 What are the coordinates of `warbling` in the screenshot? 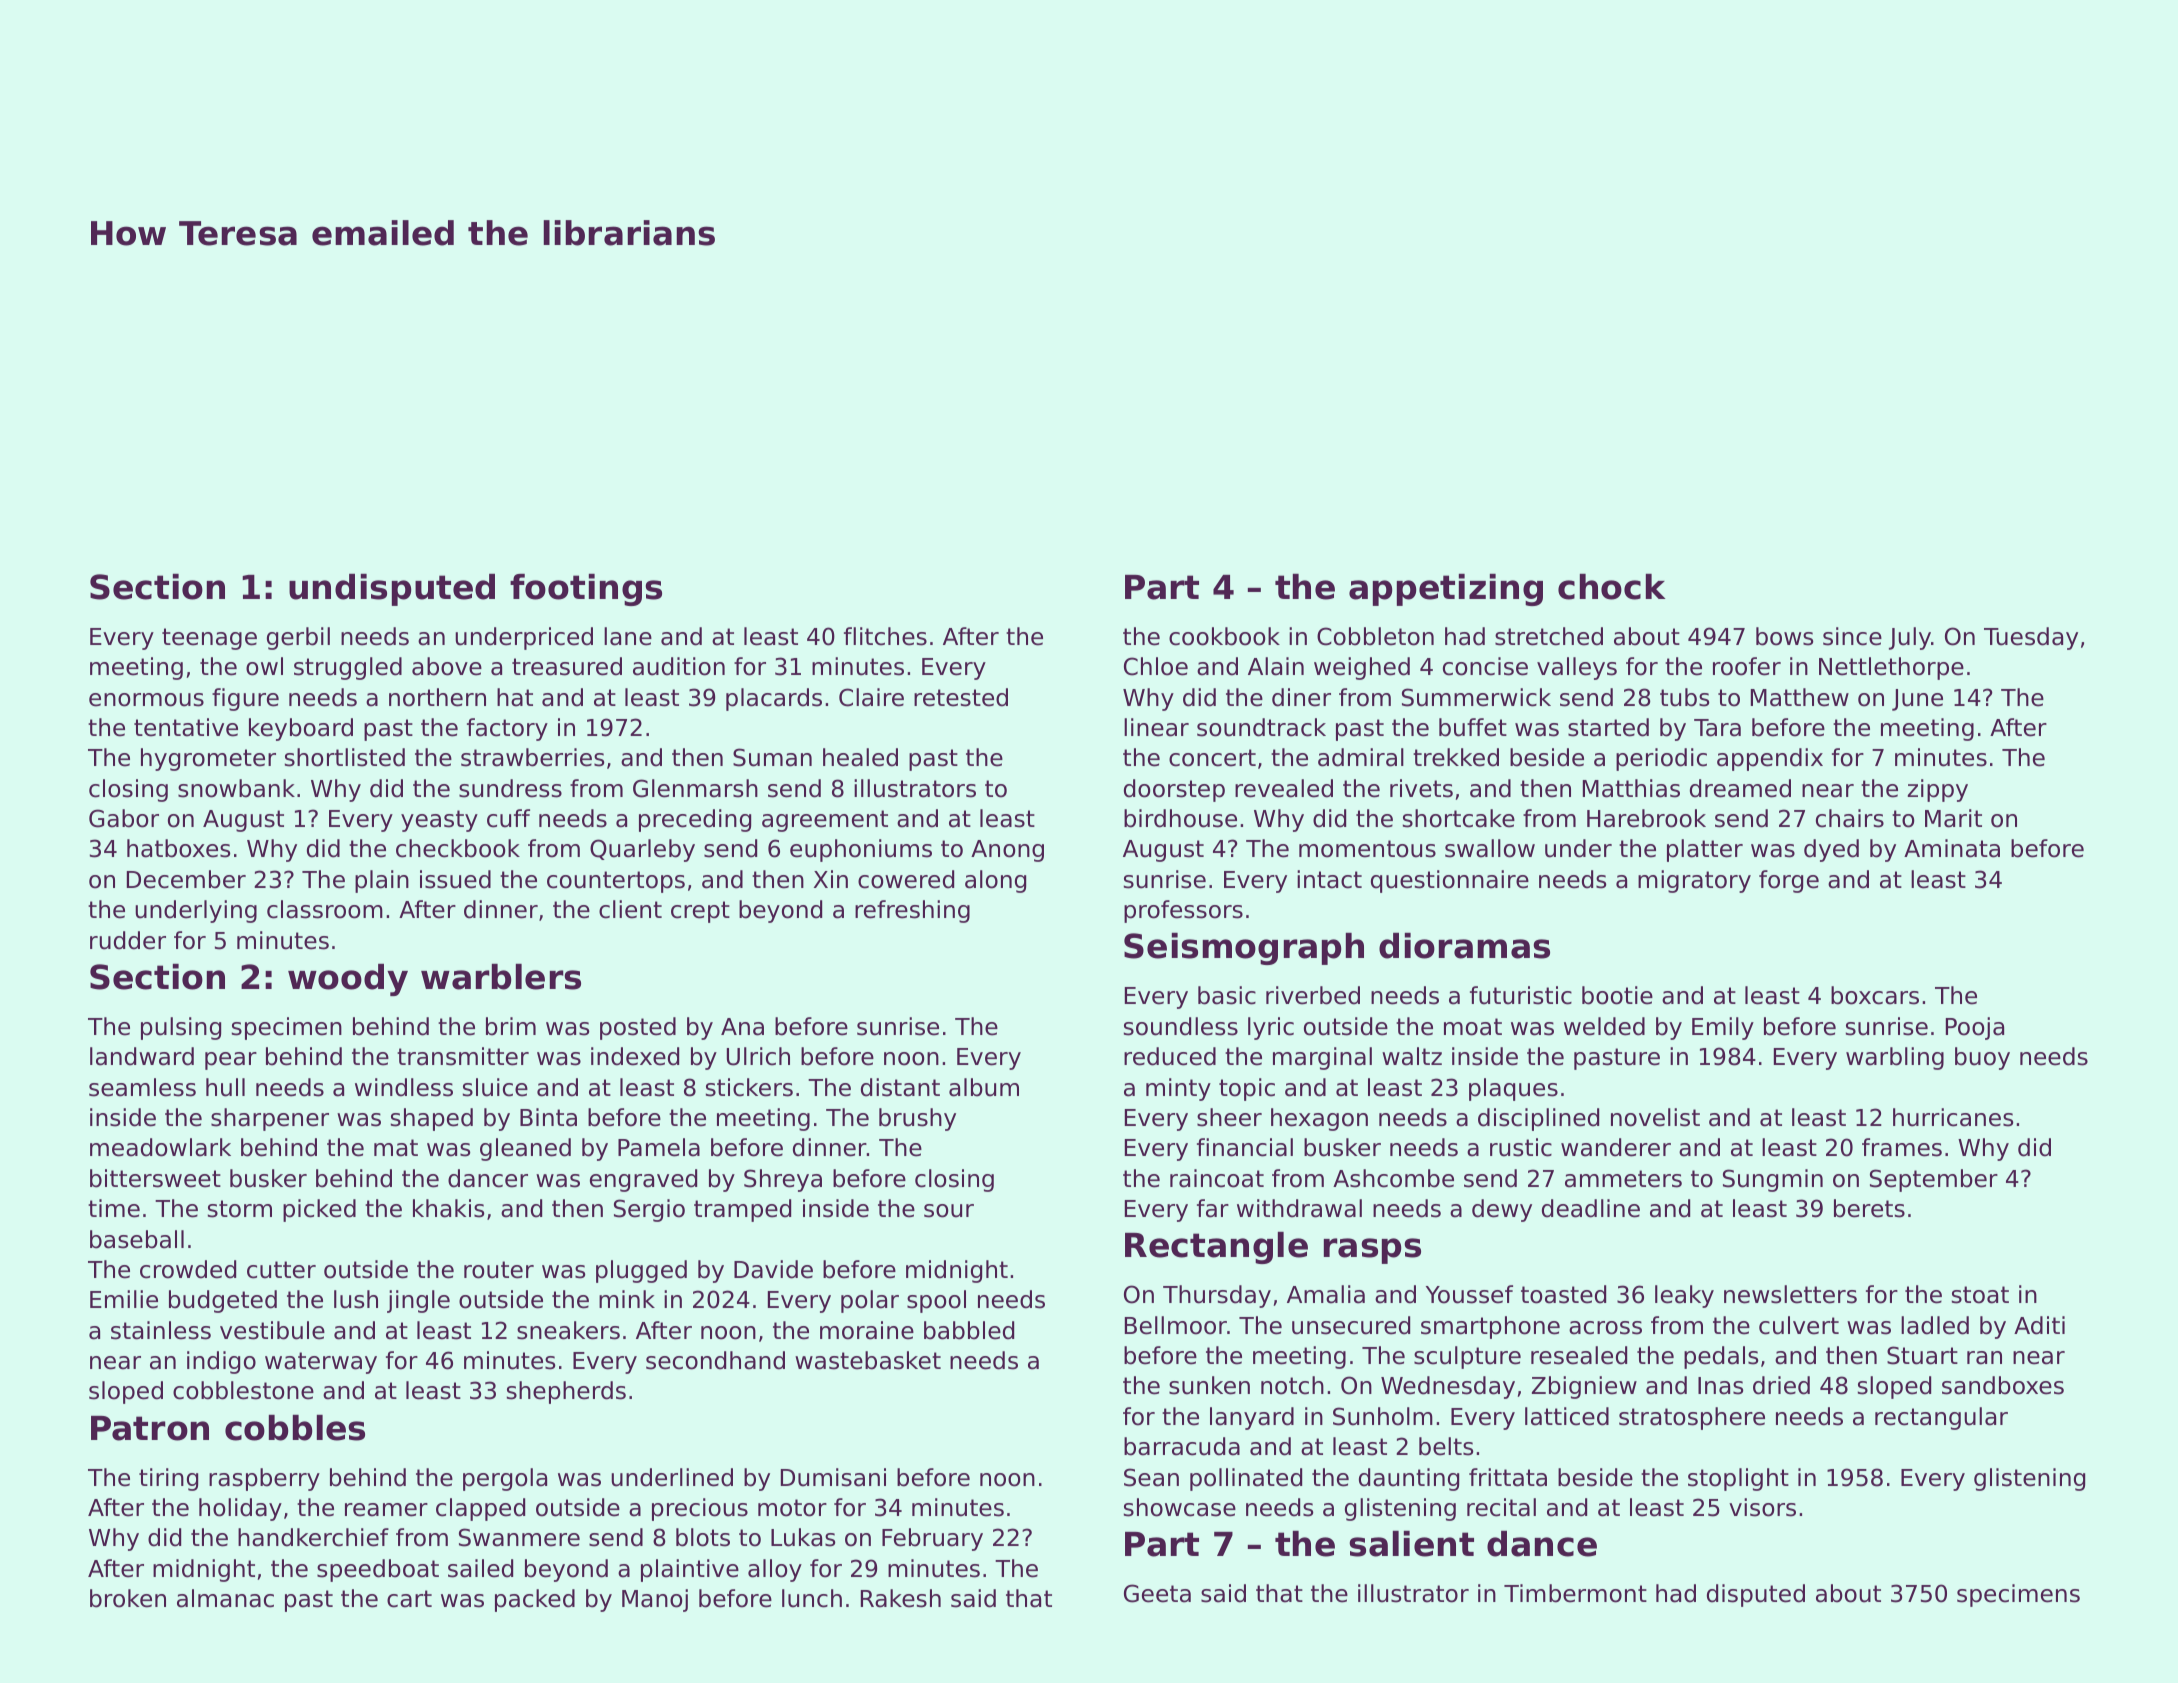 It's located at (1895, 1058).
